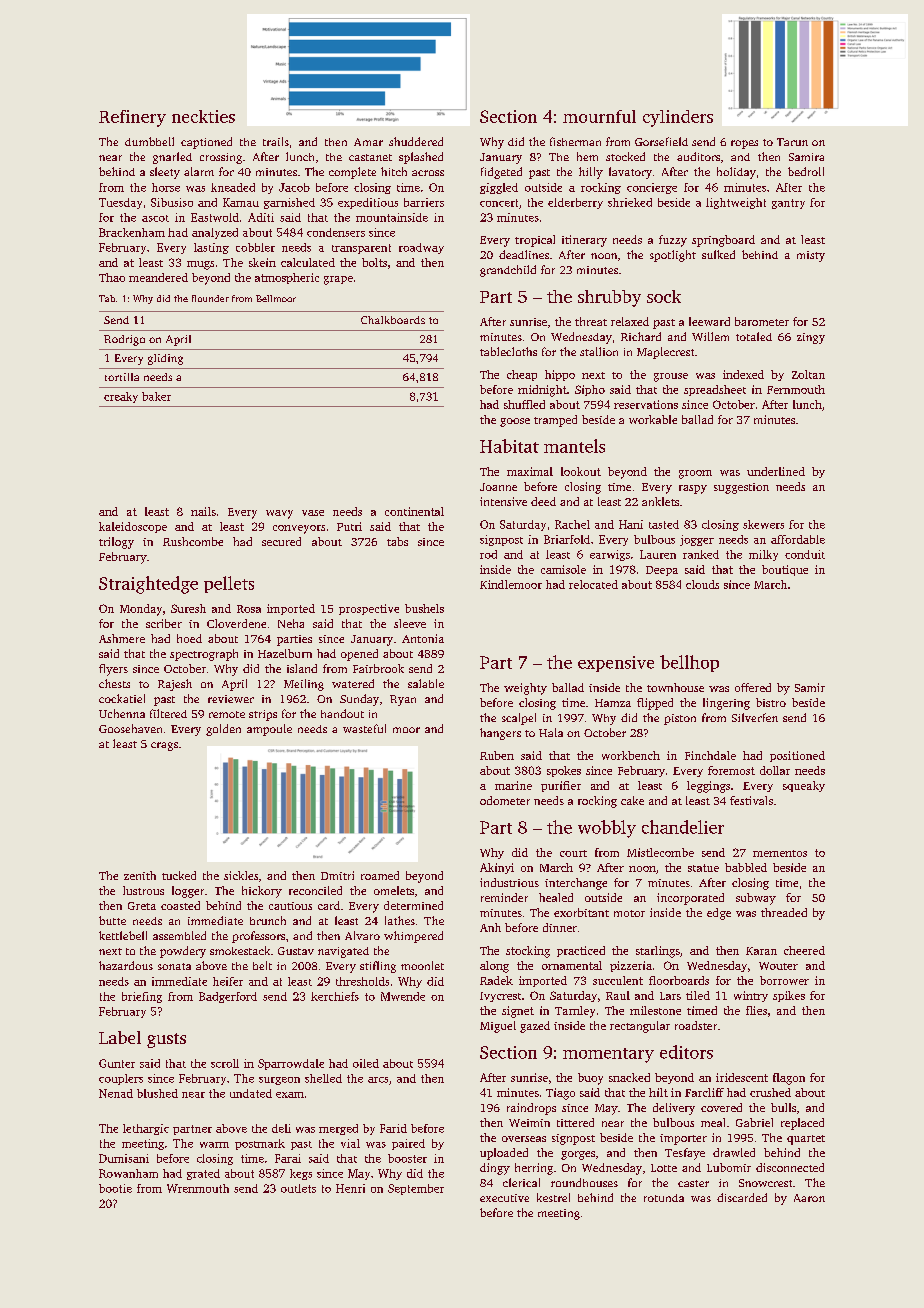 This page has width=924, height=1308. What do you see at coordinates (115, 1188) in the page?
I see `bootie` at bounding box center [115, 1188].
